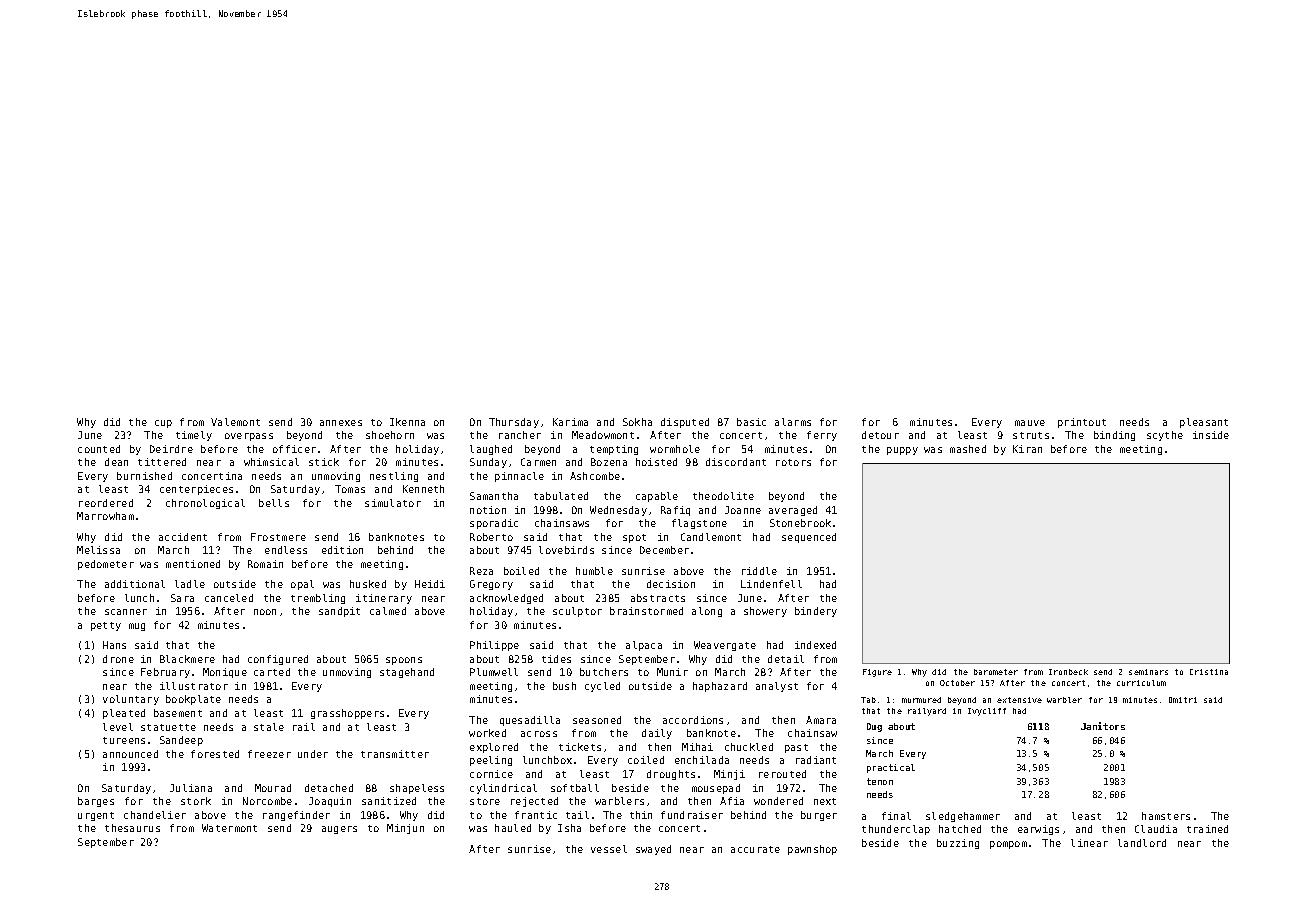 The height and width of the document is (924, 1308). I want to click on shapeless, so click(417, 789).
